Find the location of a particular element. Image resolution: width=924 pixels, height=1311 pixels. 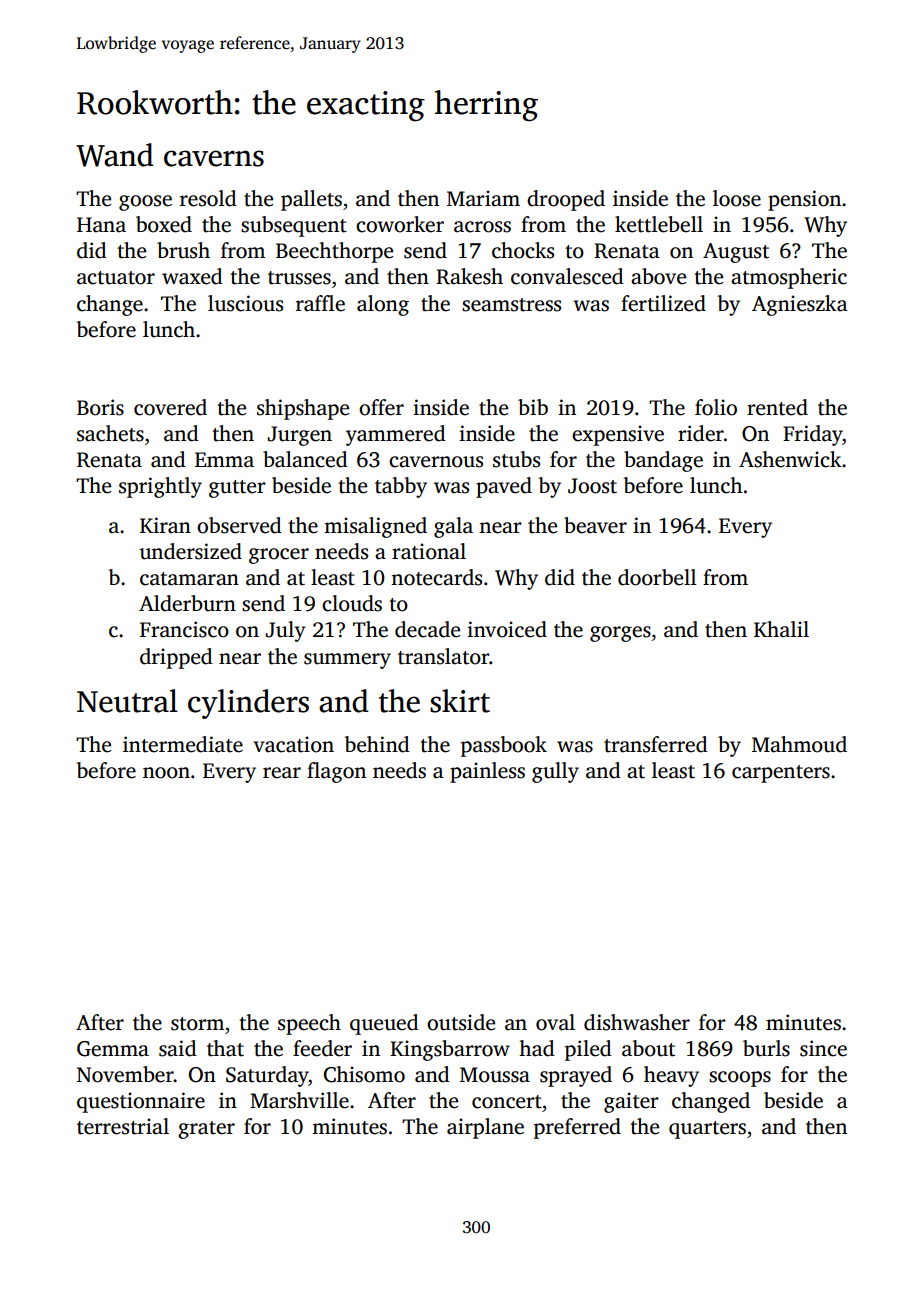

invoiced is located at coordinates (507, 629).
